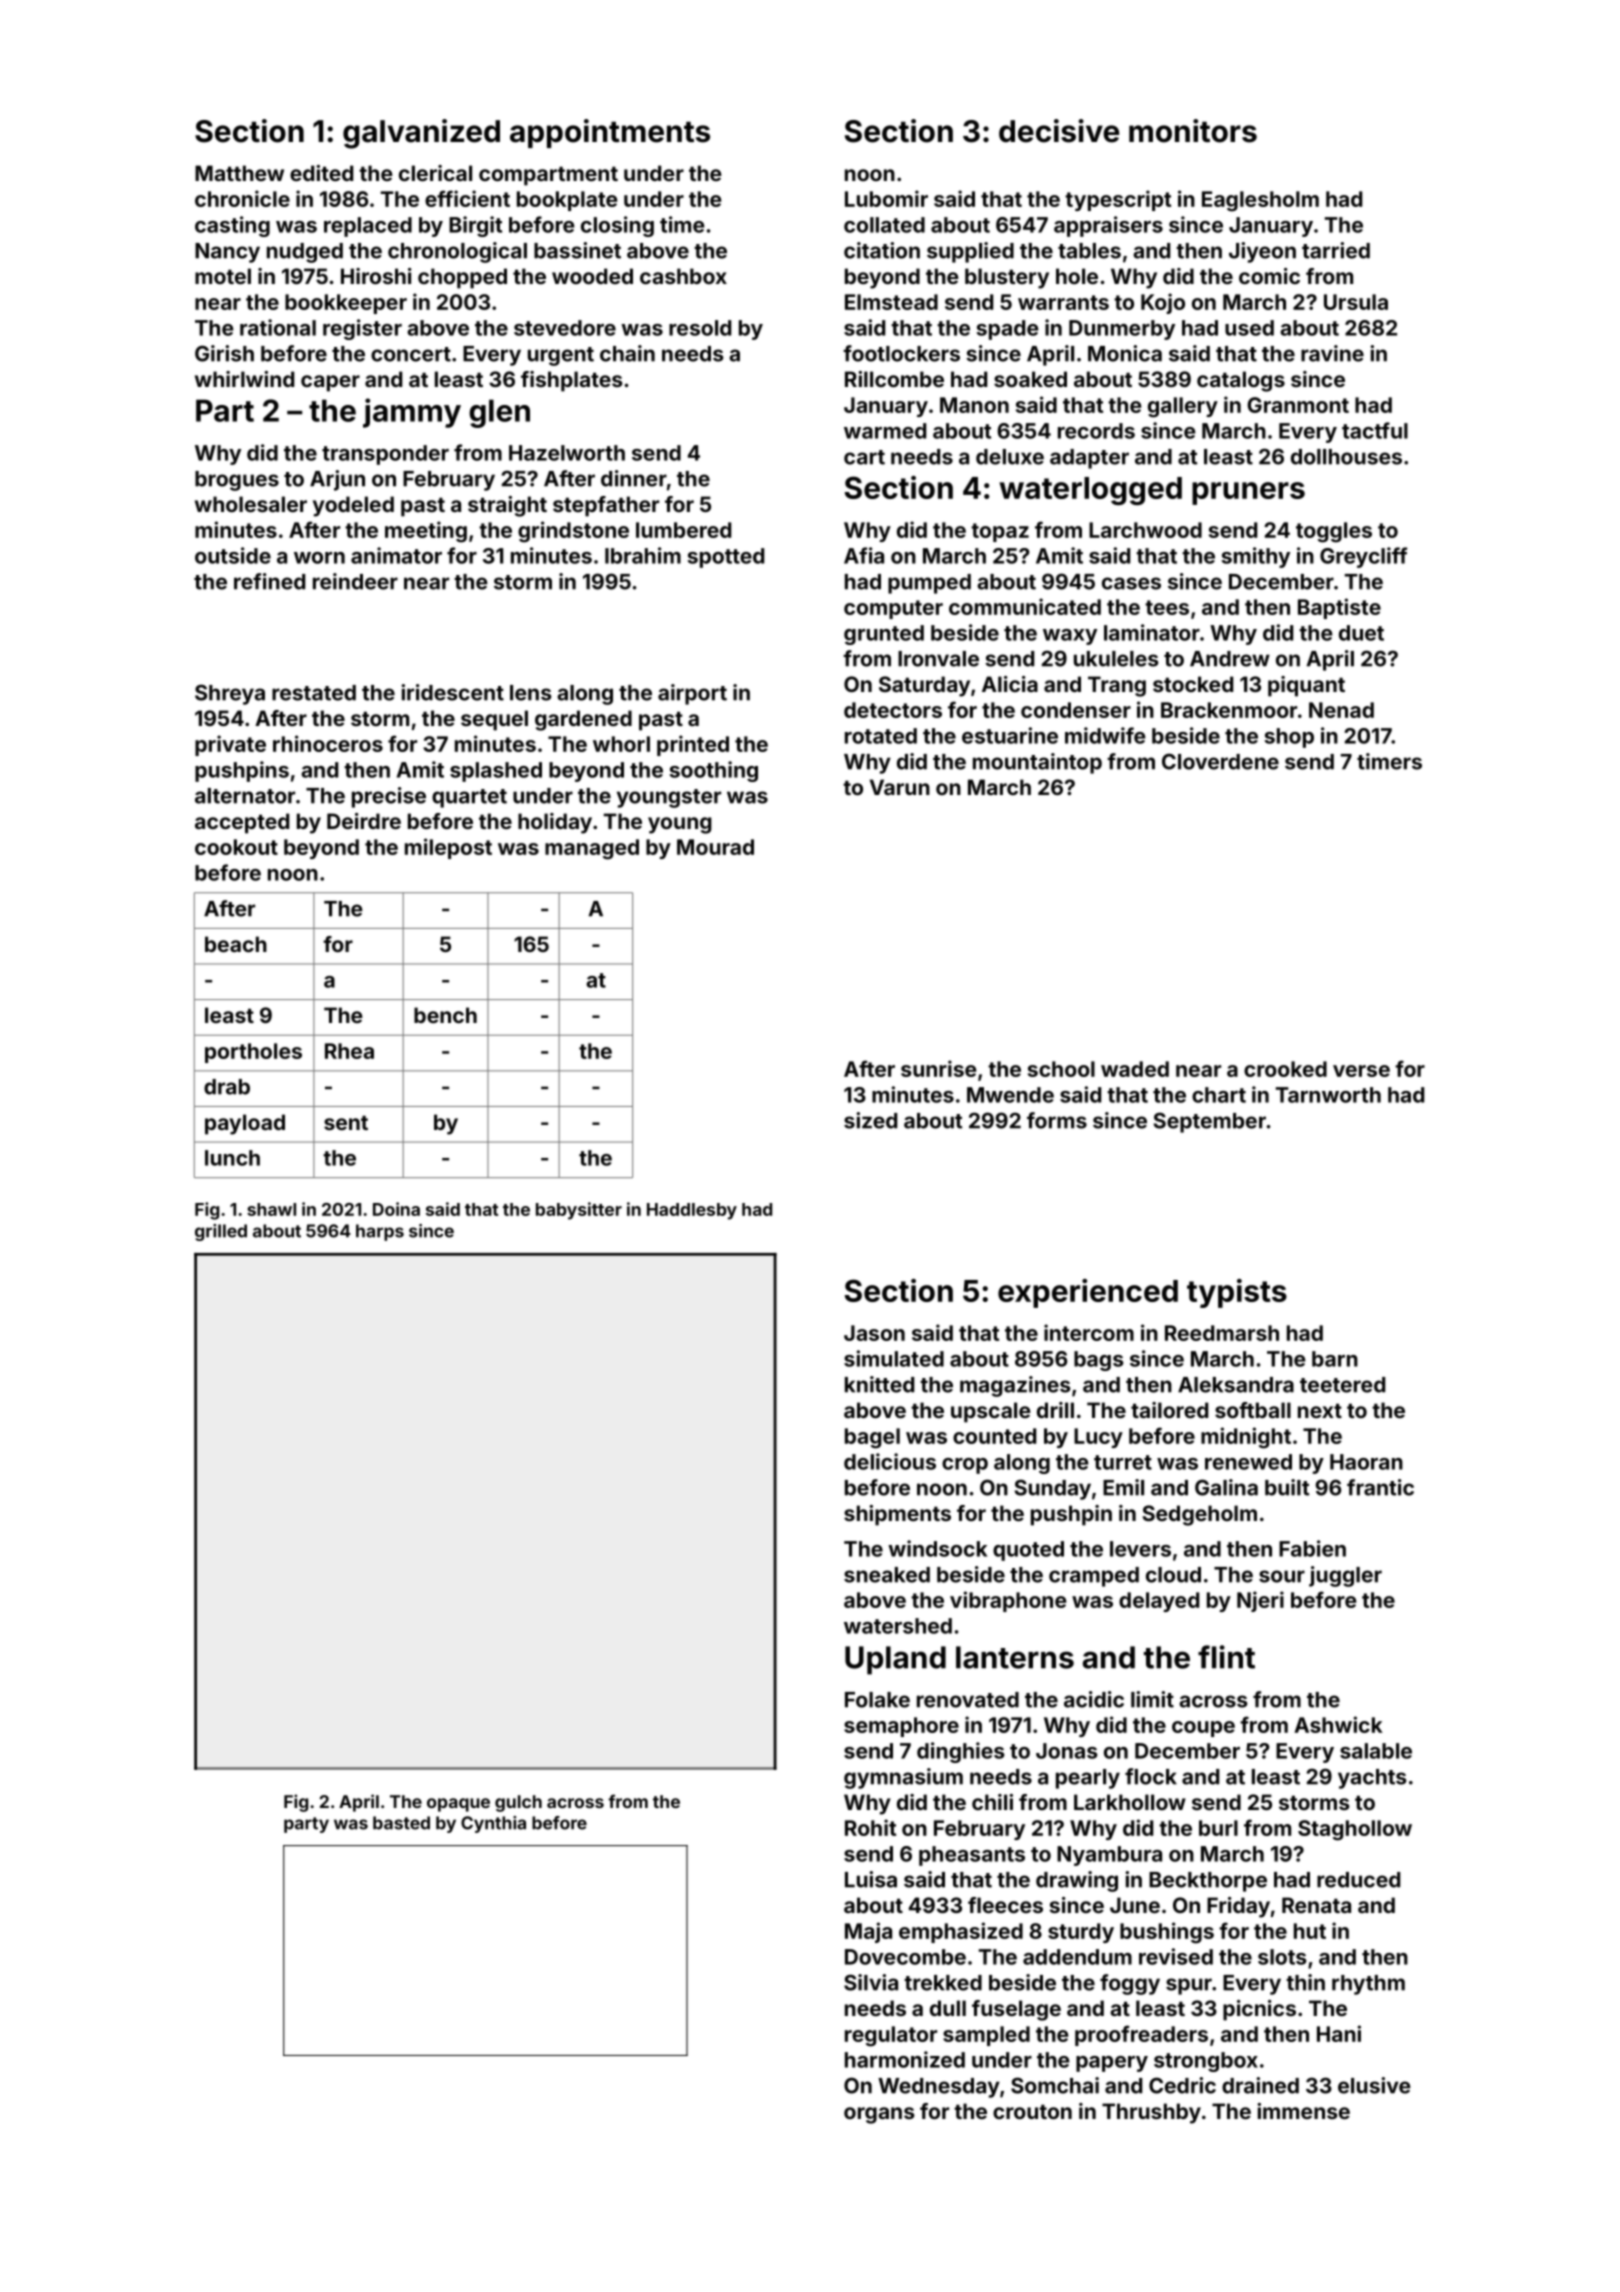  I want to click on tarried, so click(1336, 250).
